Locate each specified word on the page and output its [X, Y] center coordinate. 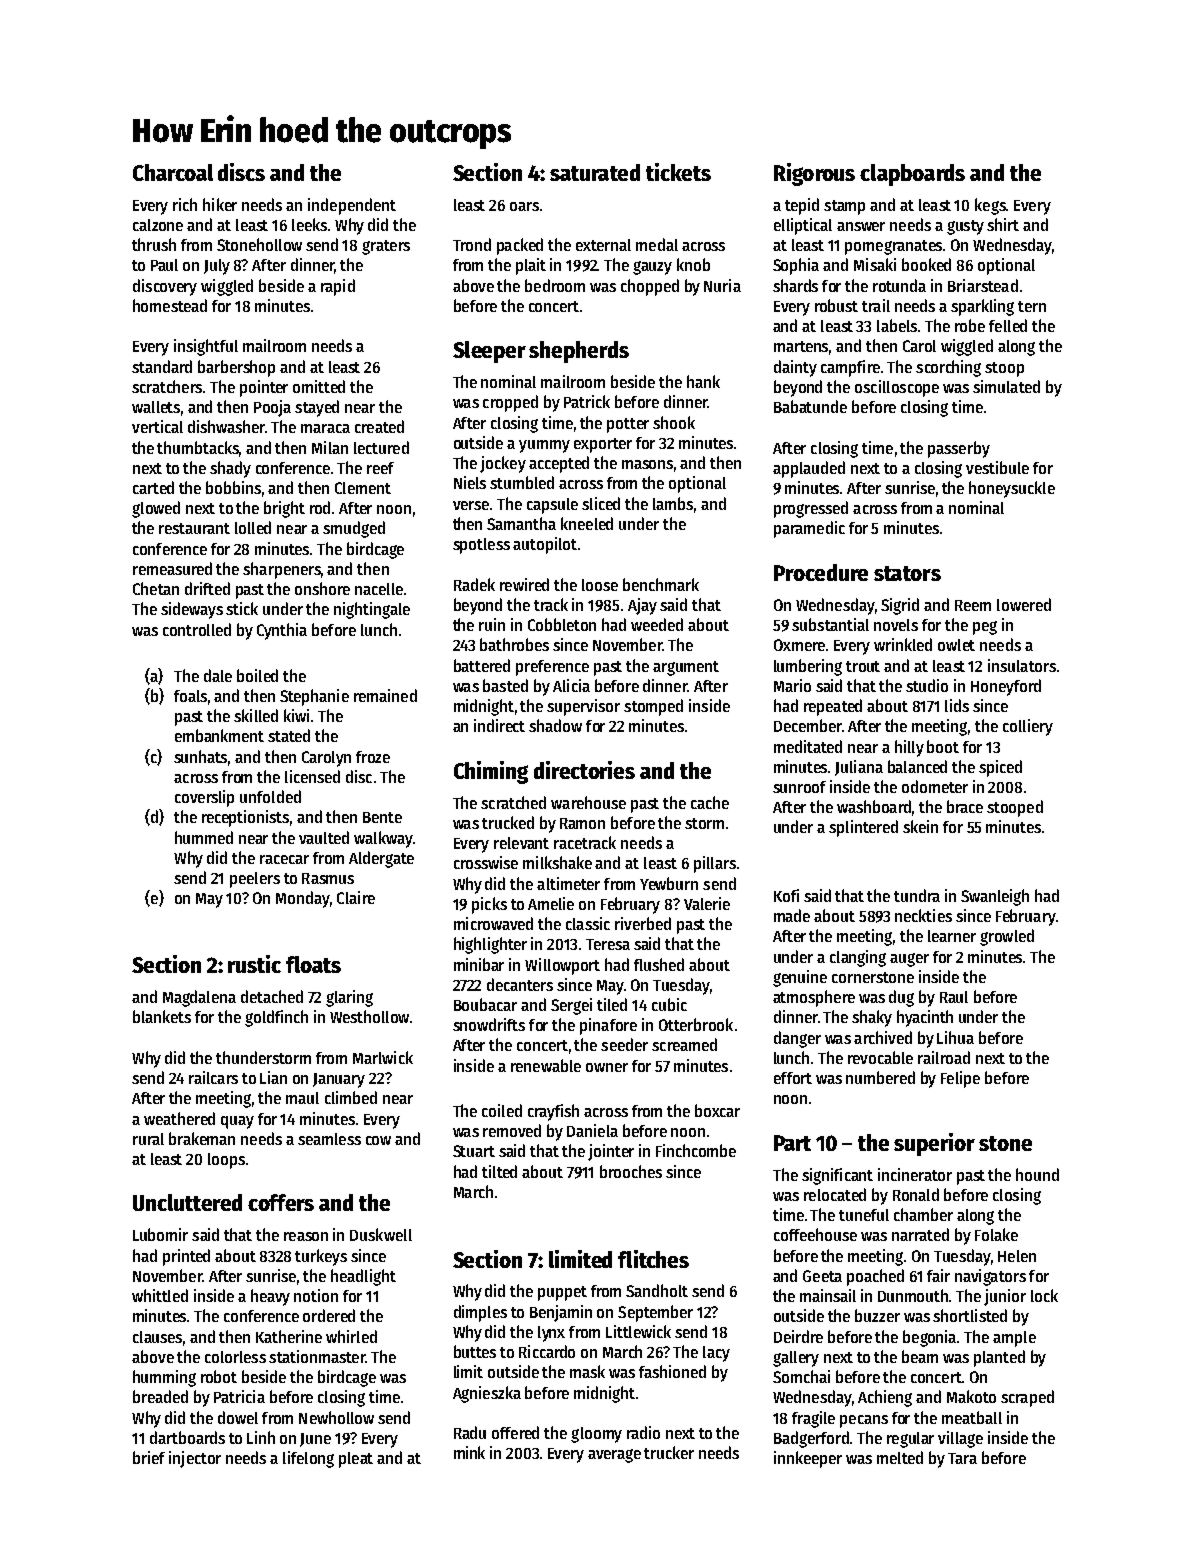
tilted [499, 1171]
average [614, 1456]
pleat [356, 1460]
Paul [164, 265]
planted [999, 1358]
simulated [1006, 386]
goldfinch [276, 1018]
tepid [802, 206]
